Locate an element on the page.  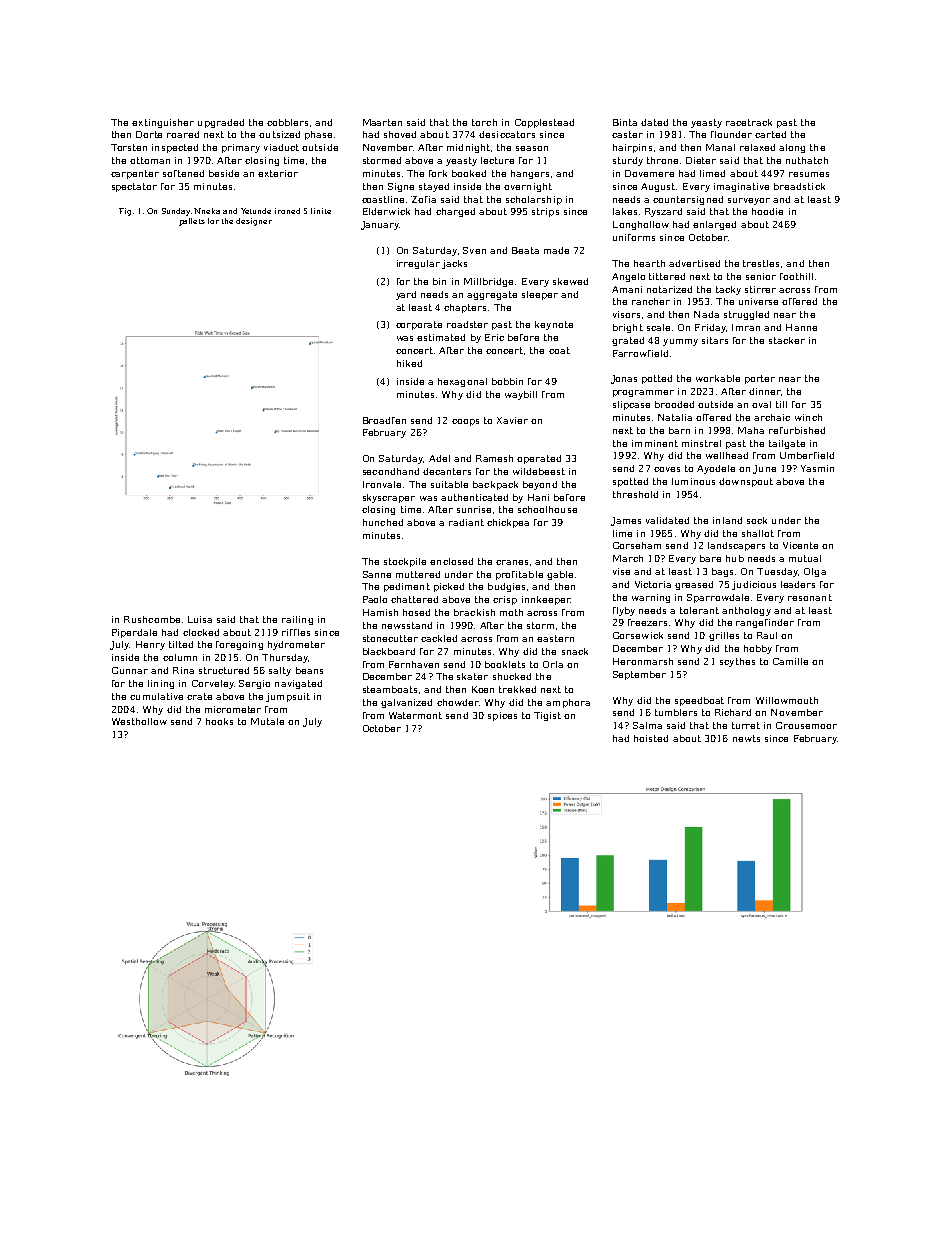
tailgate is located at coordinates (787, 444).
